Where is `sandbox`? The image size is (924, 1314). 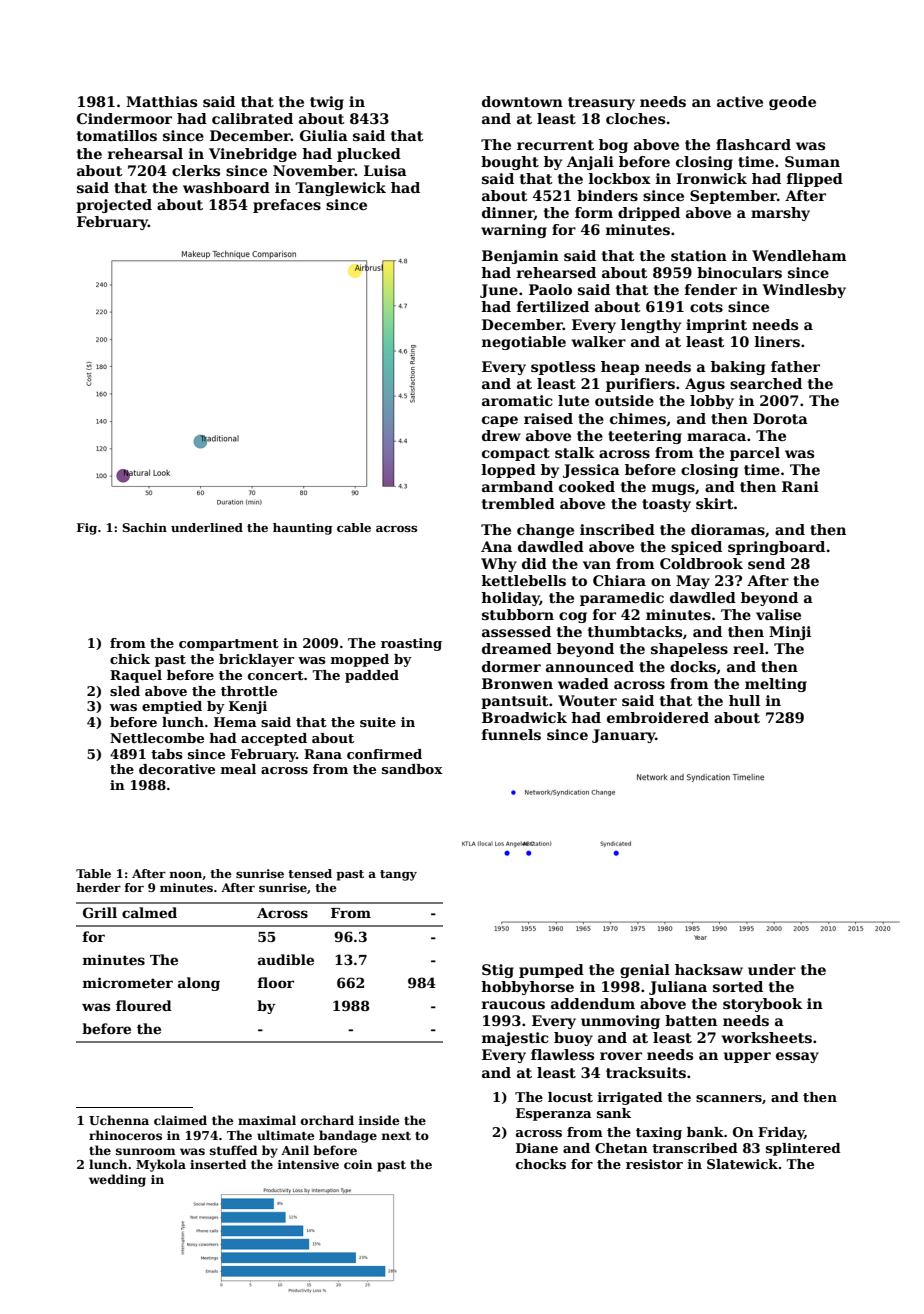 sandbox is located at coordinates (412, 769).
